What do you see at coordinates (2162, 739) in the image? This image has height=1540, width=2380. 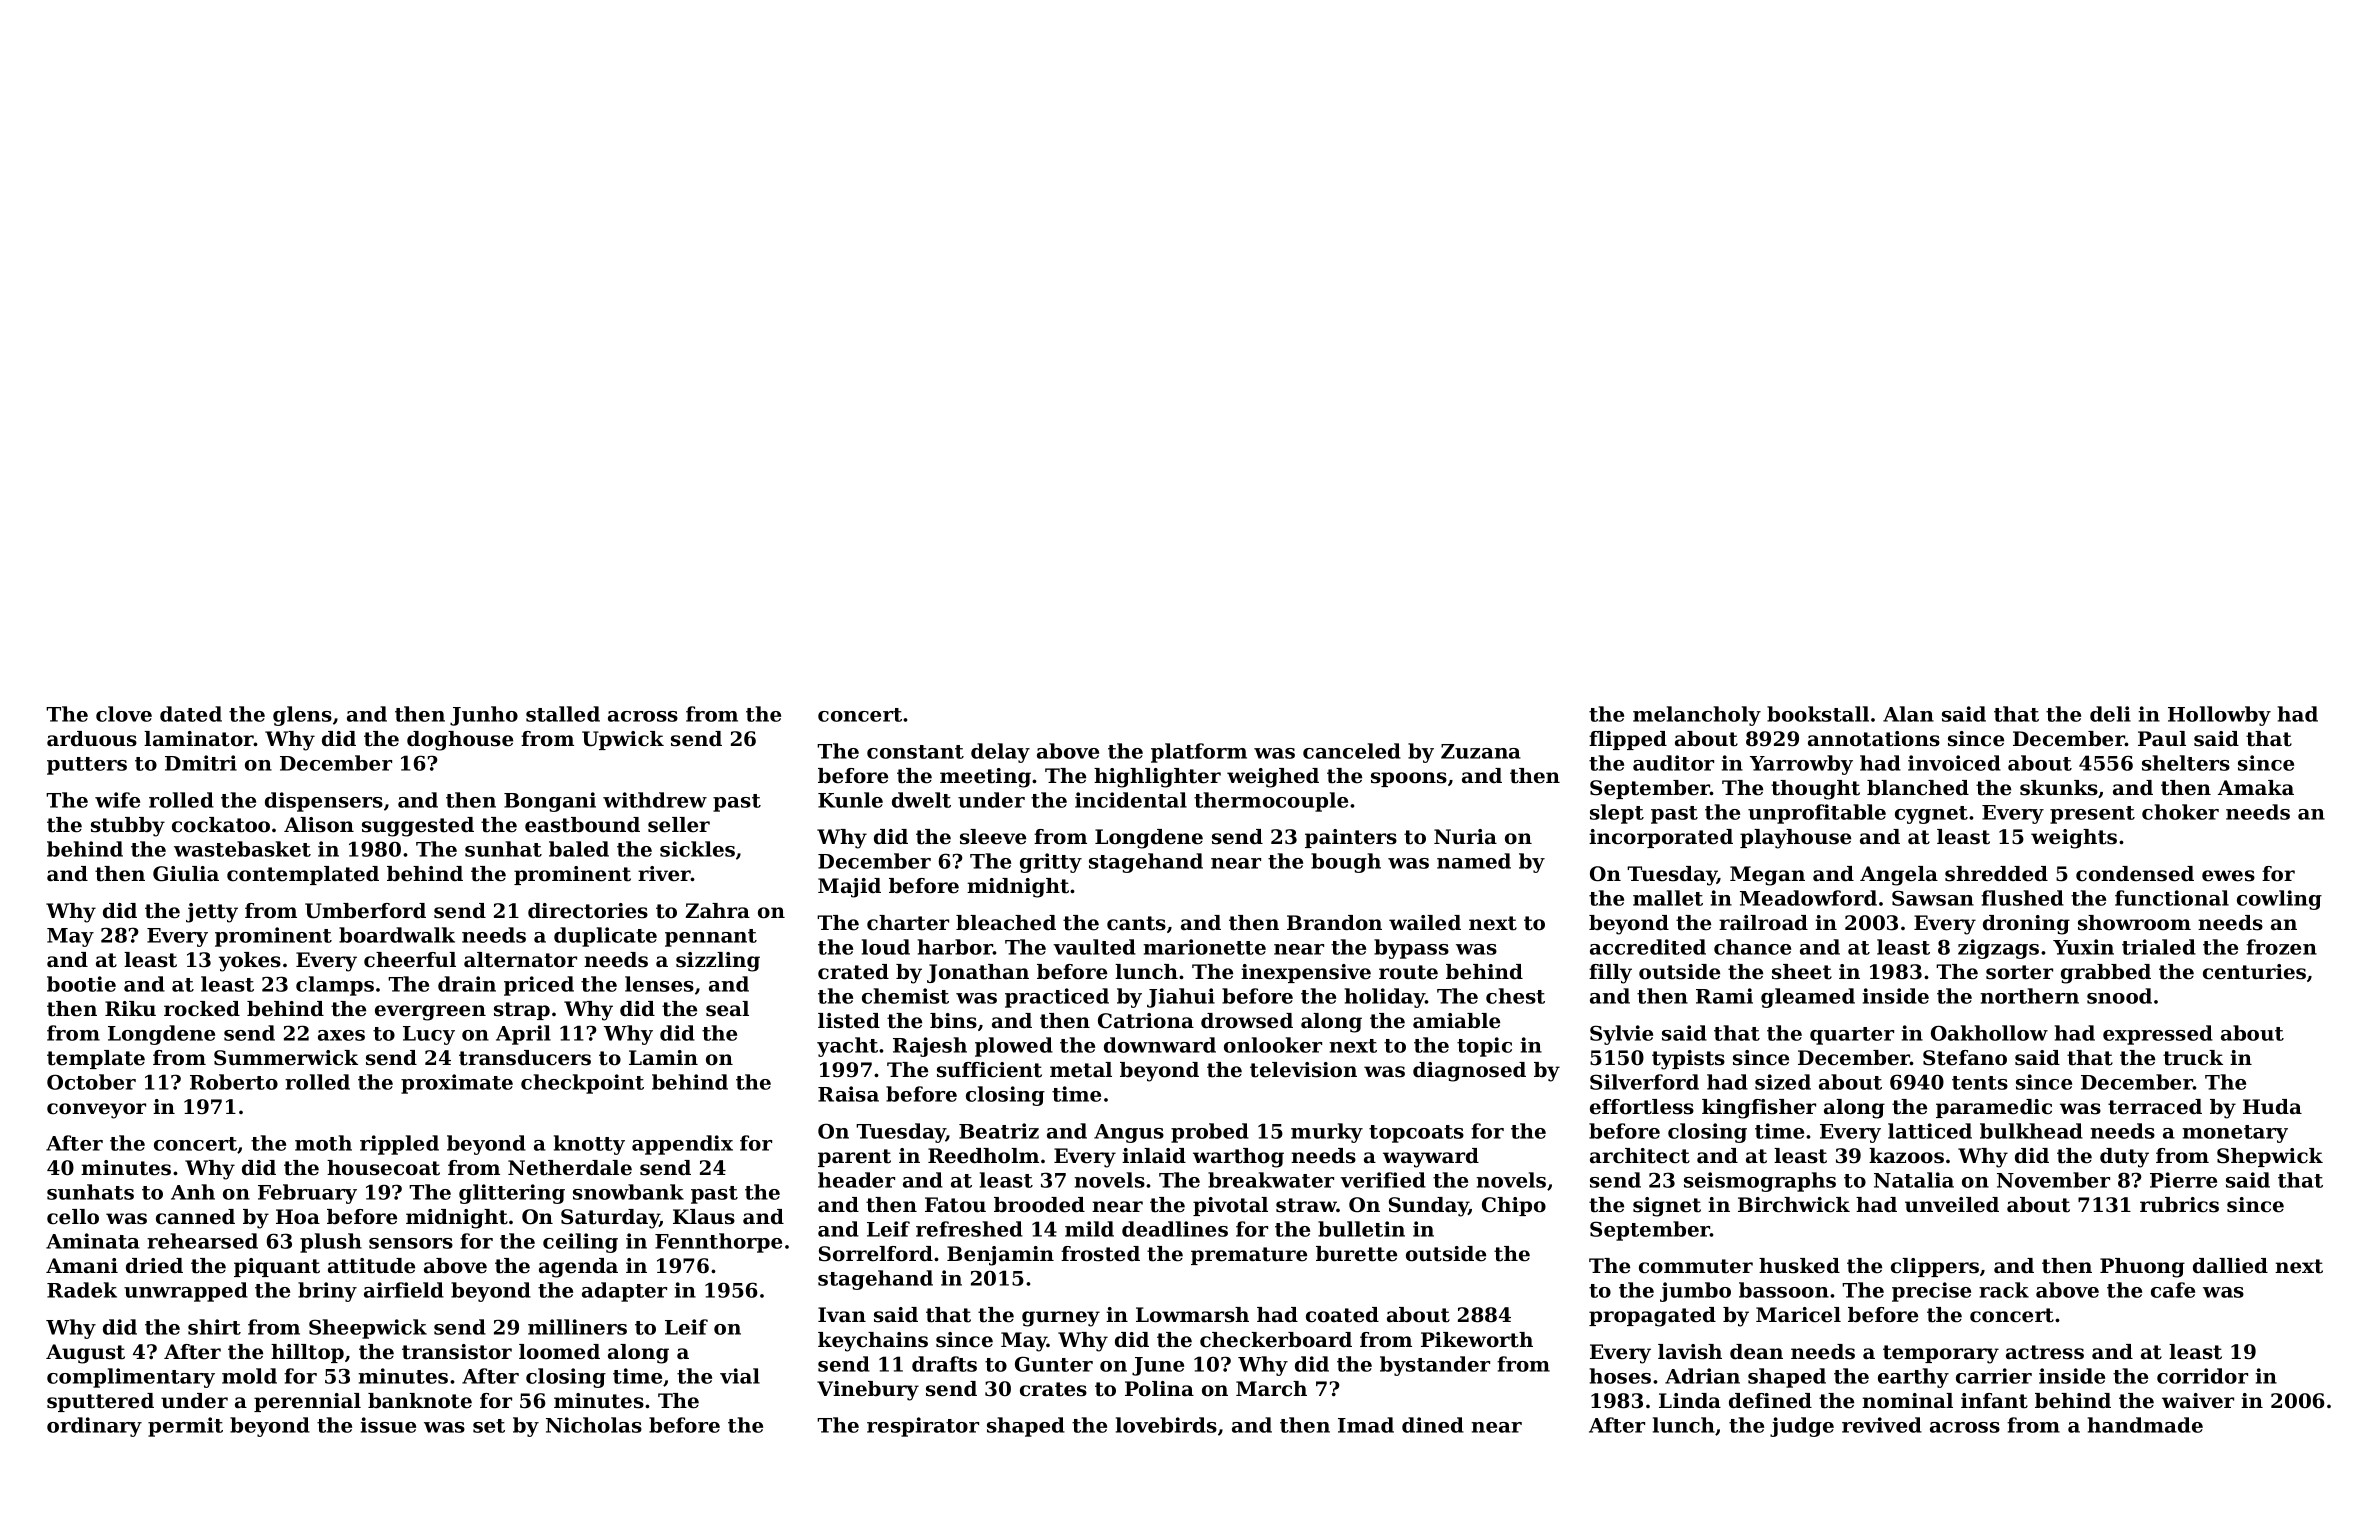 I see `Paul` at bounding box center [2162, 739].
